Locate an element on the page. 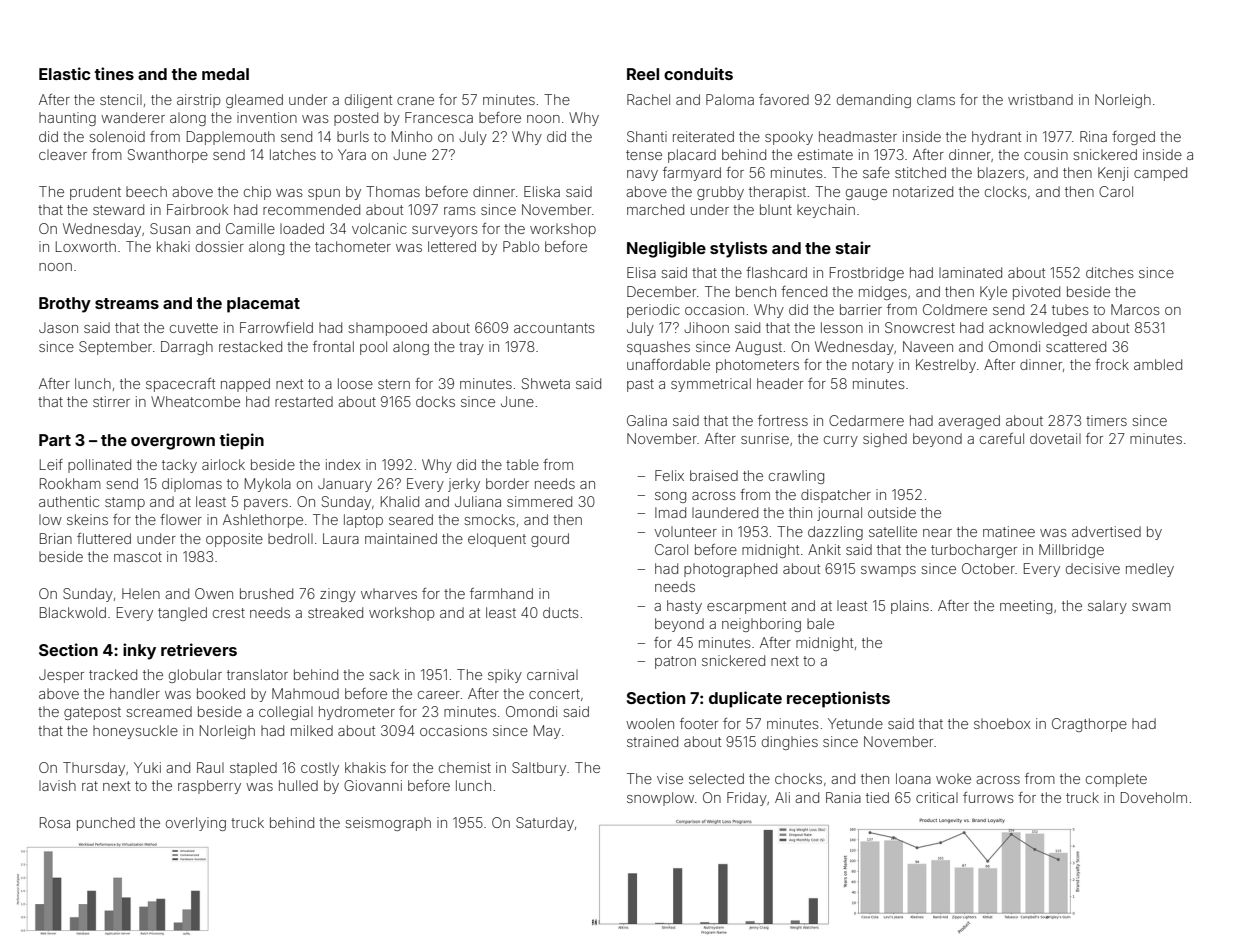 The image size is (1233, 952). selected is located at coordinates (716, 778).
